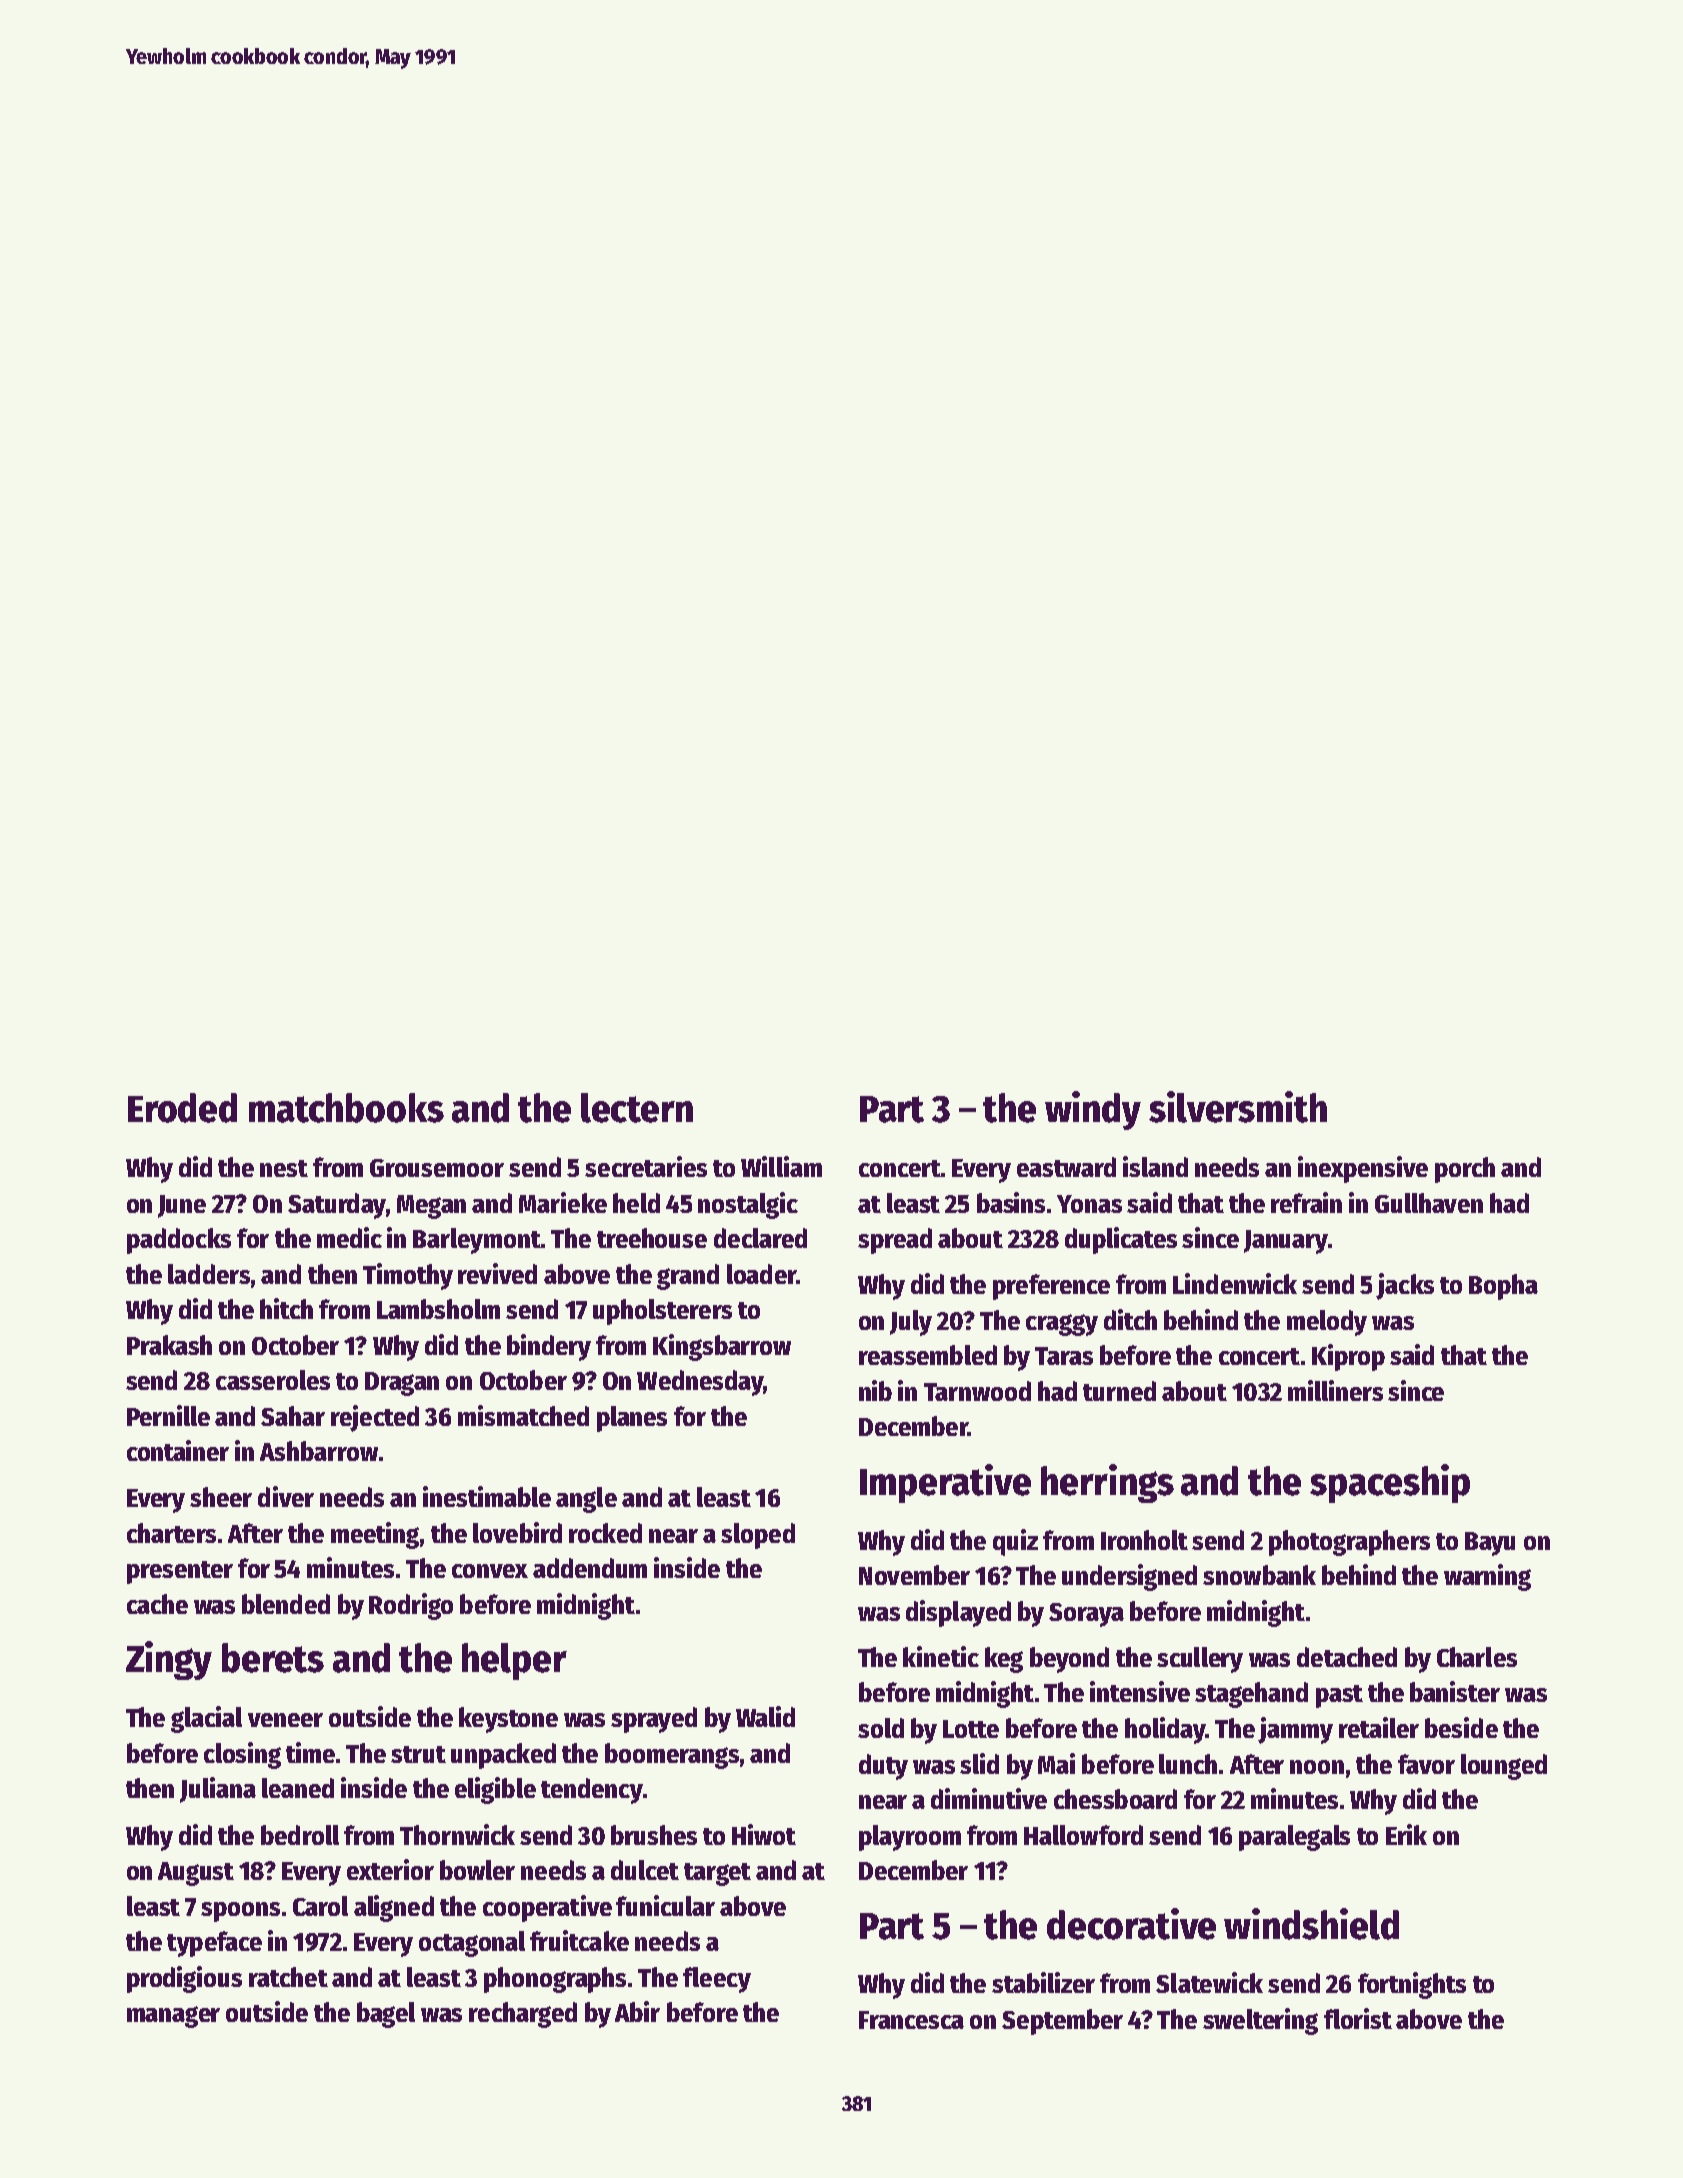 The width and height of the screenshot is (1683, 2178). I want to click on silversmith, so click(1238, 1107).
